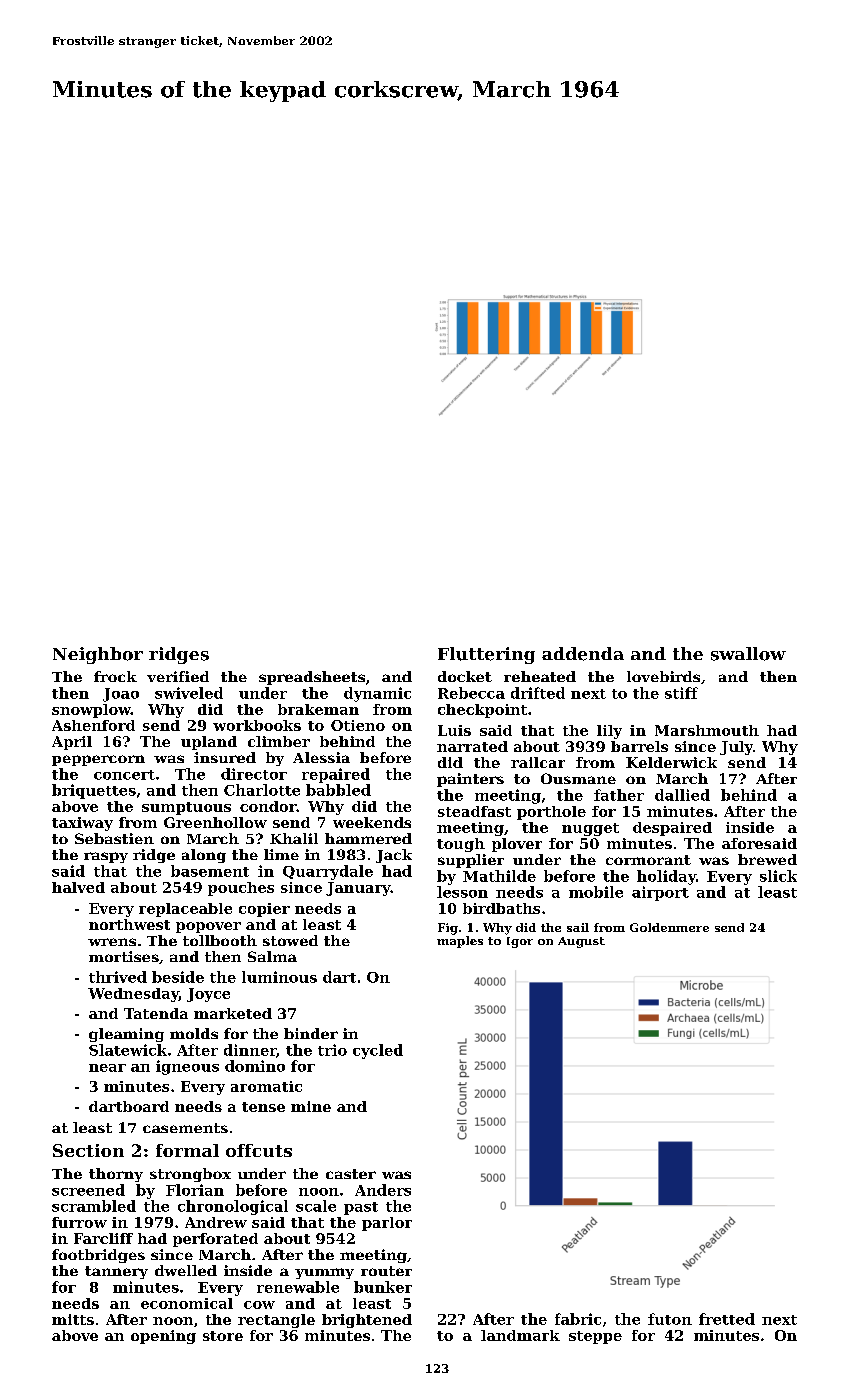 The width and height of the page is (849, 1400). I want to click on swiveled, so click(189, 693).
